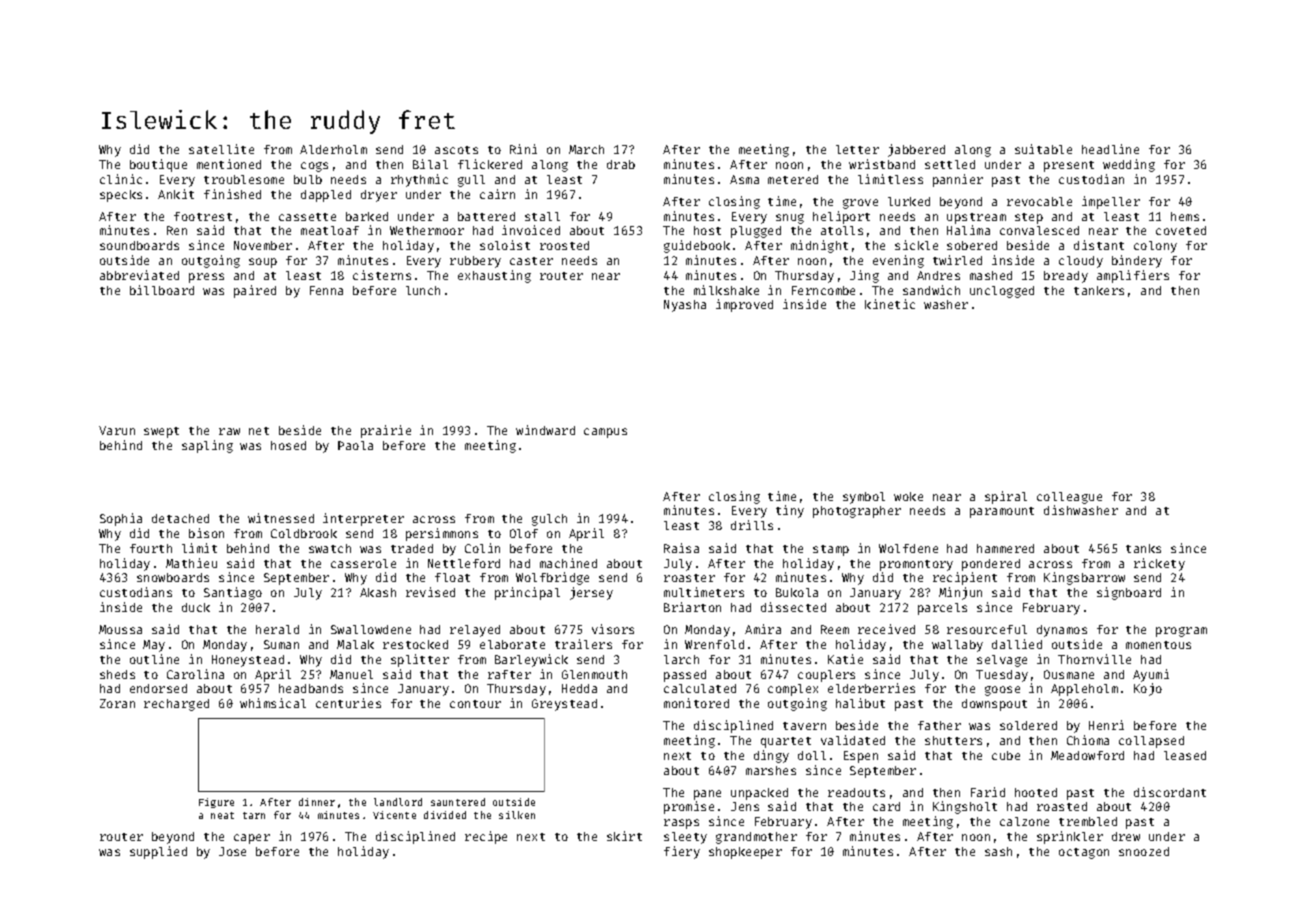  Describe the element at coordinates (1084, 690) in the image. I see `Appleholm` at that location.
